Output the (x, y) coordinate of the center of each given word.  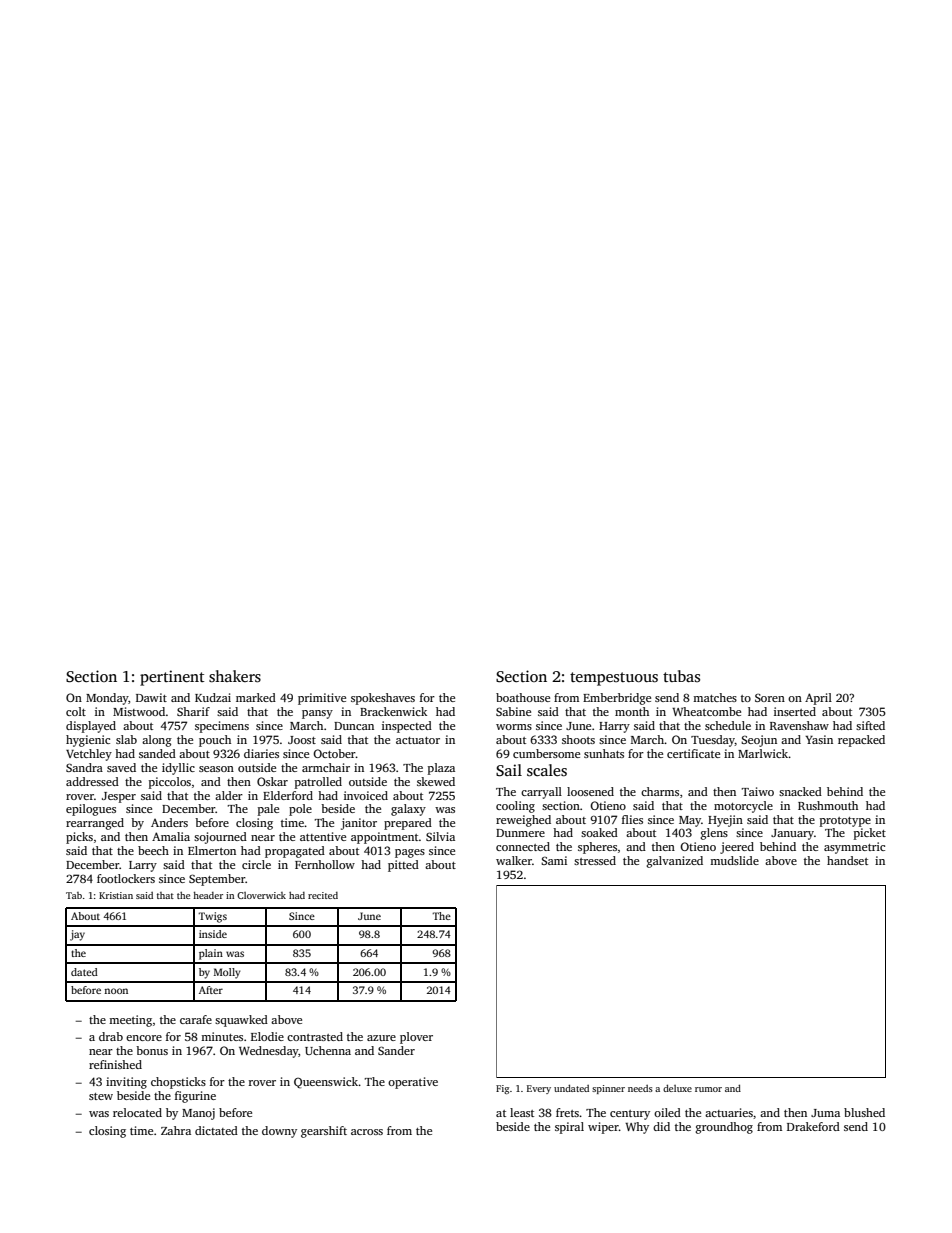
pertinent (172, 678)
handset (847, 860)
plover (416, 1038)
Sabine (513, 711)
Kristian (116, 895)
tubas (681, 676)
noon (116, 991)
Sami (554, 860)
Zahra (176, 1130)
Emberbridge (617, 699)
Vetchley (89, 755)
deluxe (677, 1088)
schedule (728, 725)
